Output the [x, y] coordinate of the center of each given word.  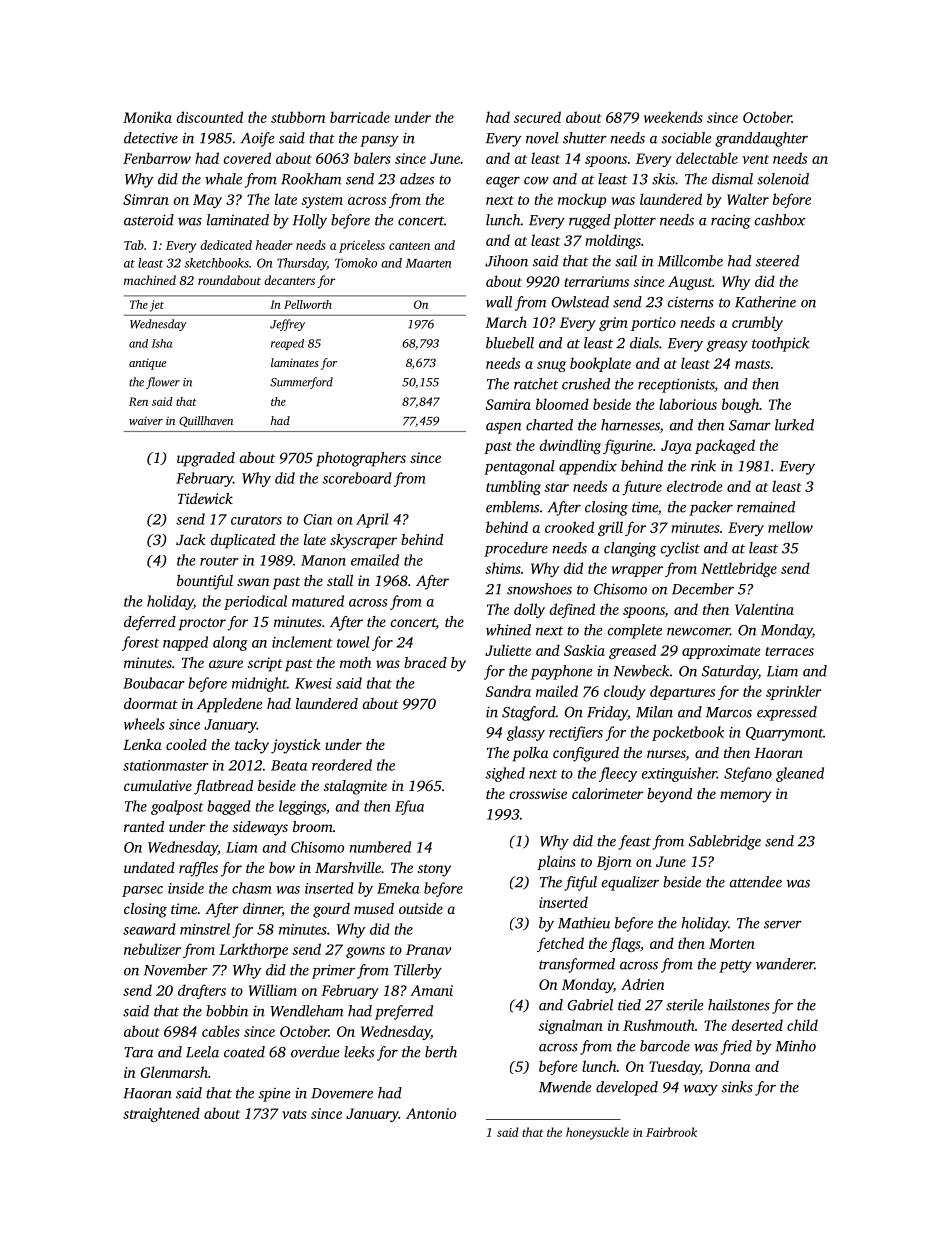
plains [556, 862]
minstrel [205, 929]
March [506, 322]
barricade [360, 117]
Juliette [508, 650]
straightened [161, 1114]
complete [635, 631]
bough [740, 405]
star [556, 487]
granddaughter [761, 139]
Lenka [142, 744]
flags [625, 944]
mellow [790, 527]
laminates [295, 362]
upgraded [206, 459]
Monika [147, 117]
